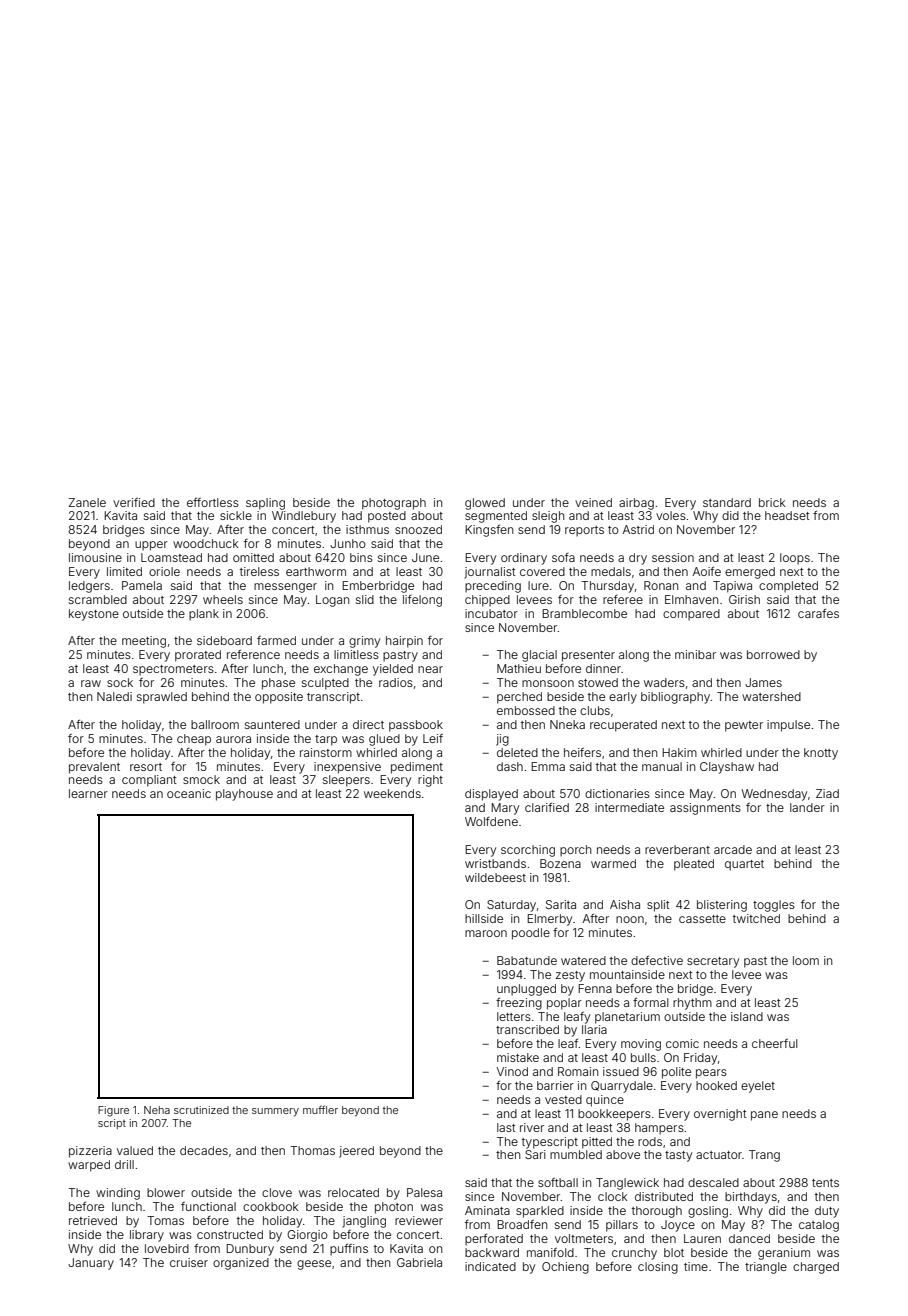  Describe the element at coordinates (95, 557) in the document. I see `limousine` at that location.
